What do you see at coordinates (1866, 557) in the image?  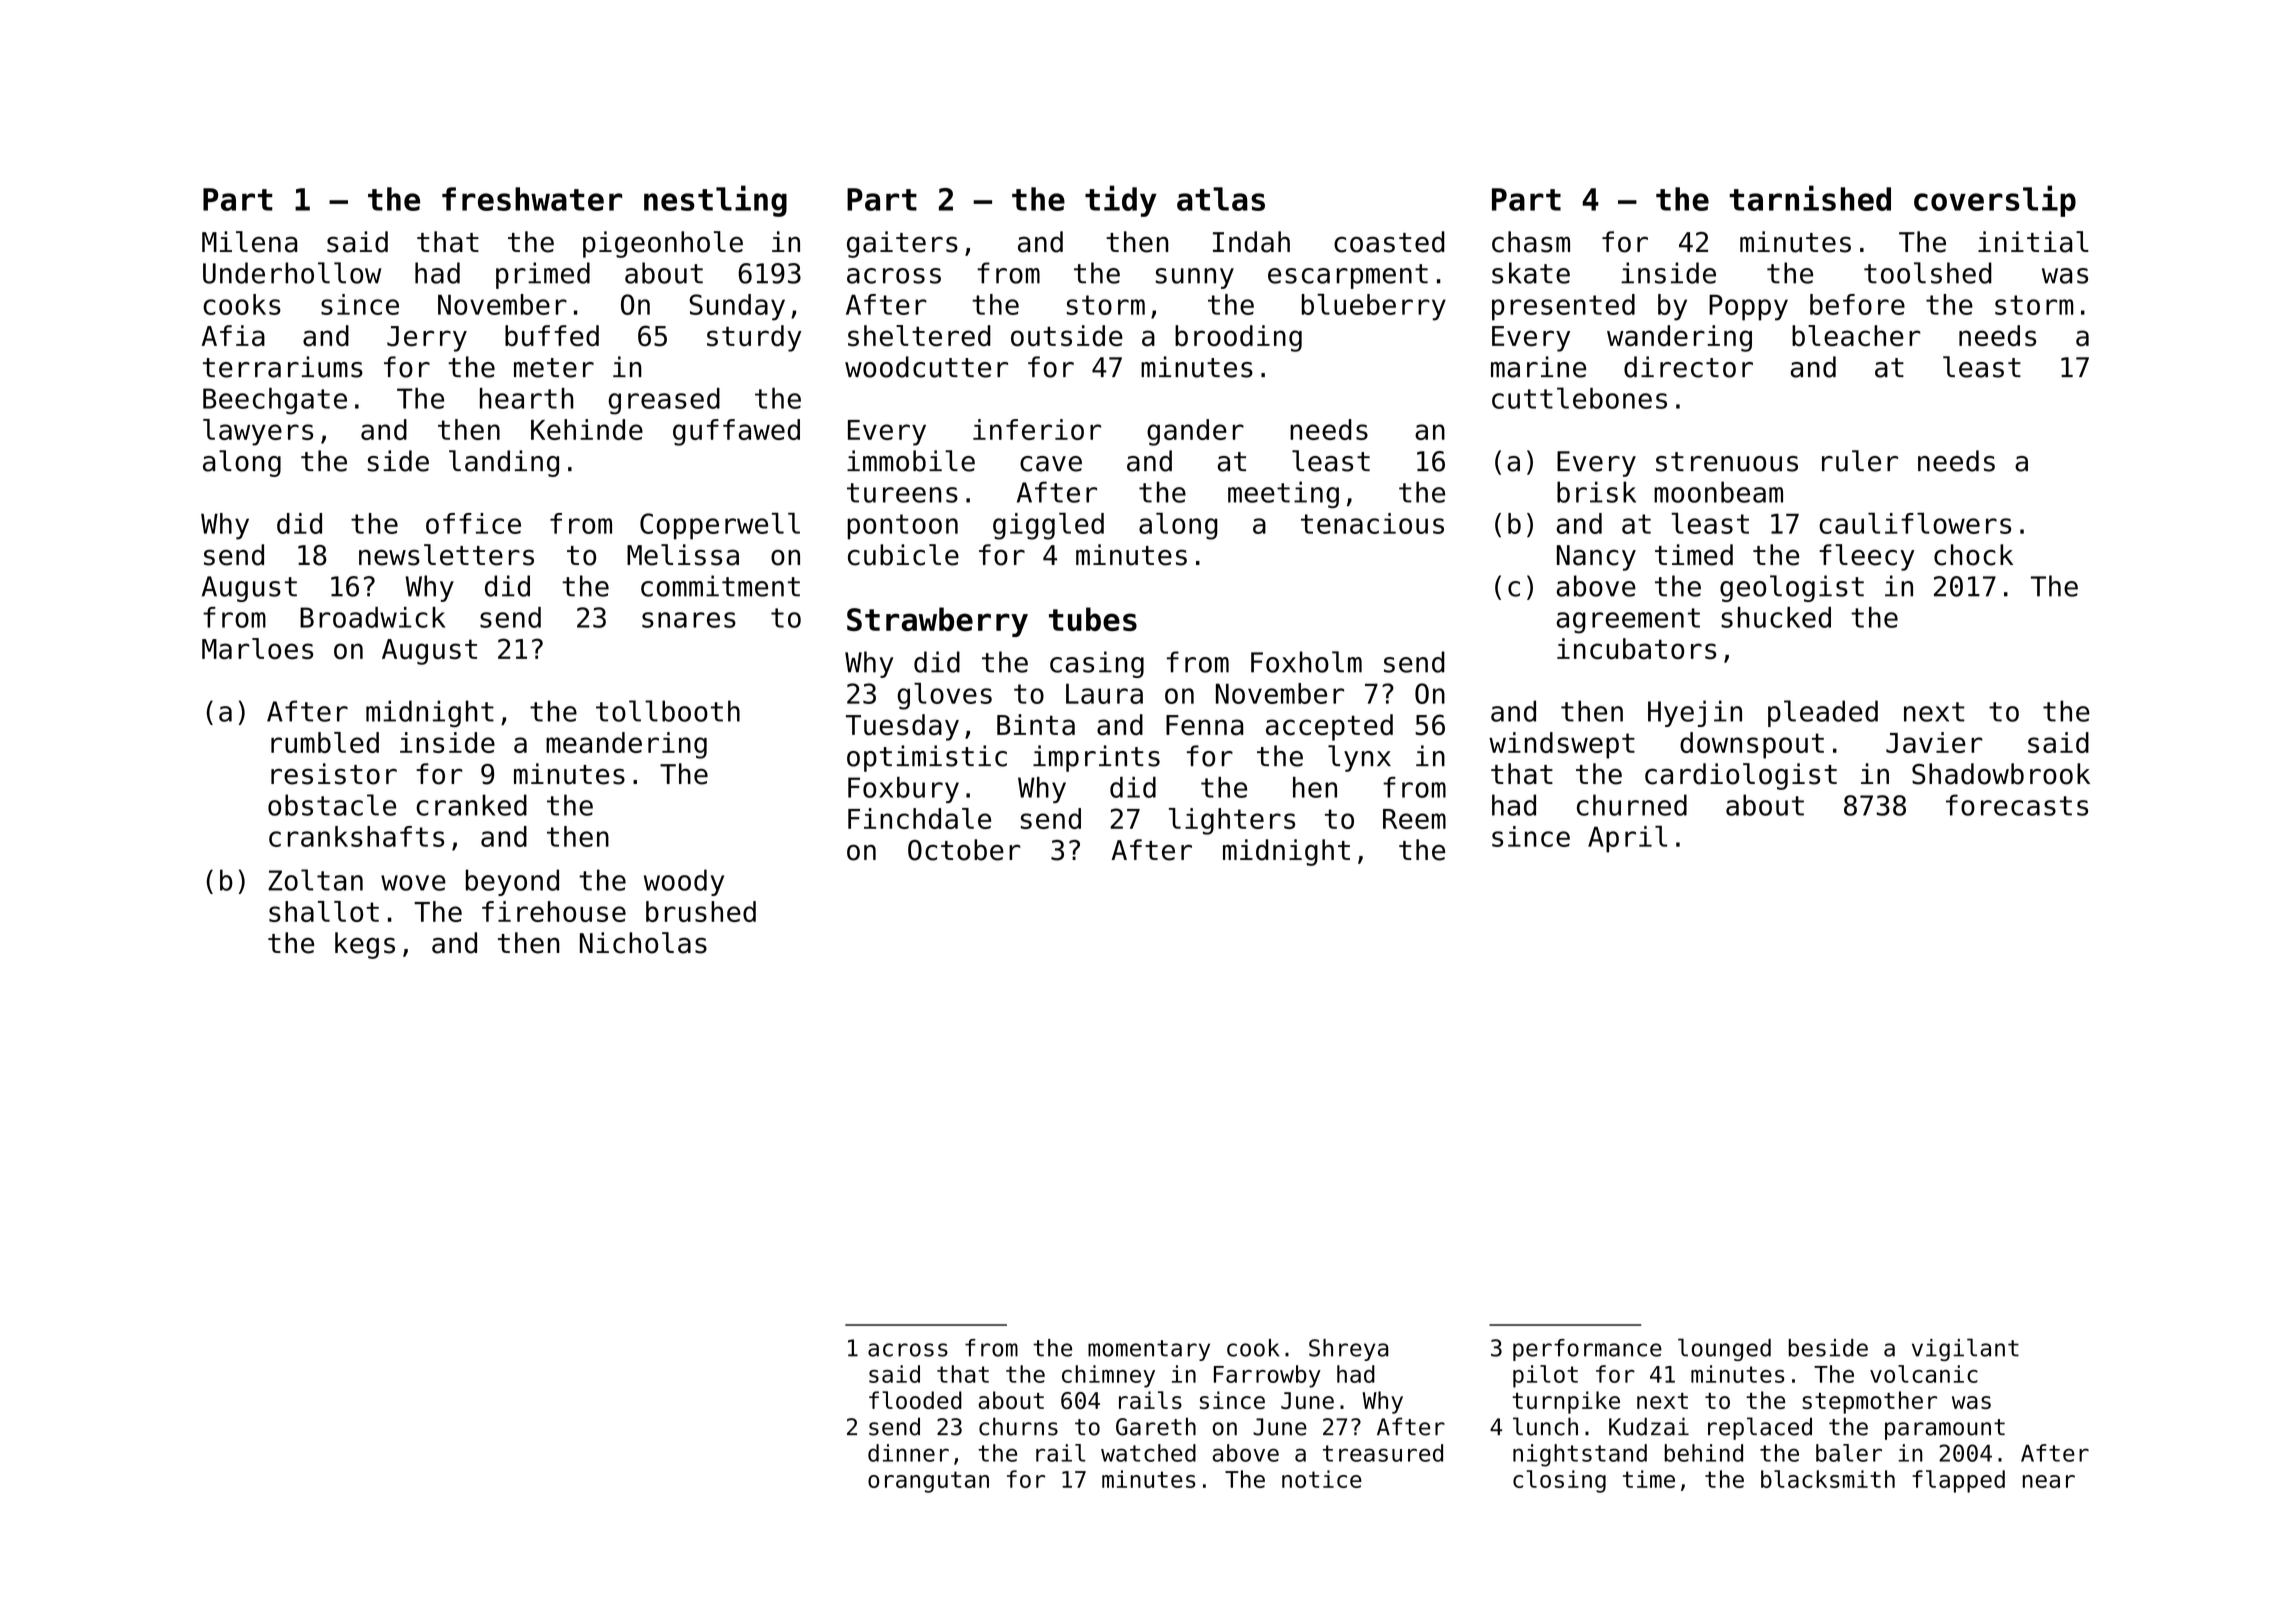 I see `fleecy` at bounding box center [1866, 557].
